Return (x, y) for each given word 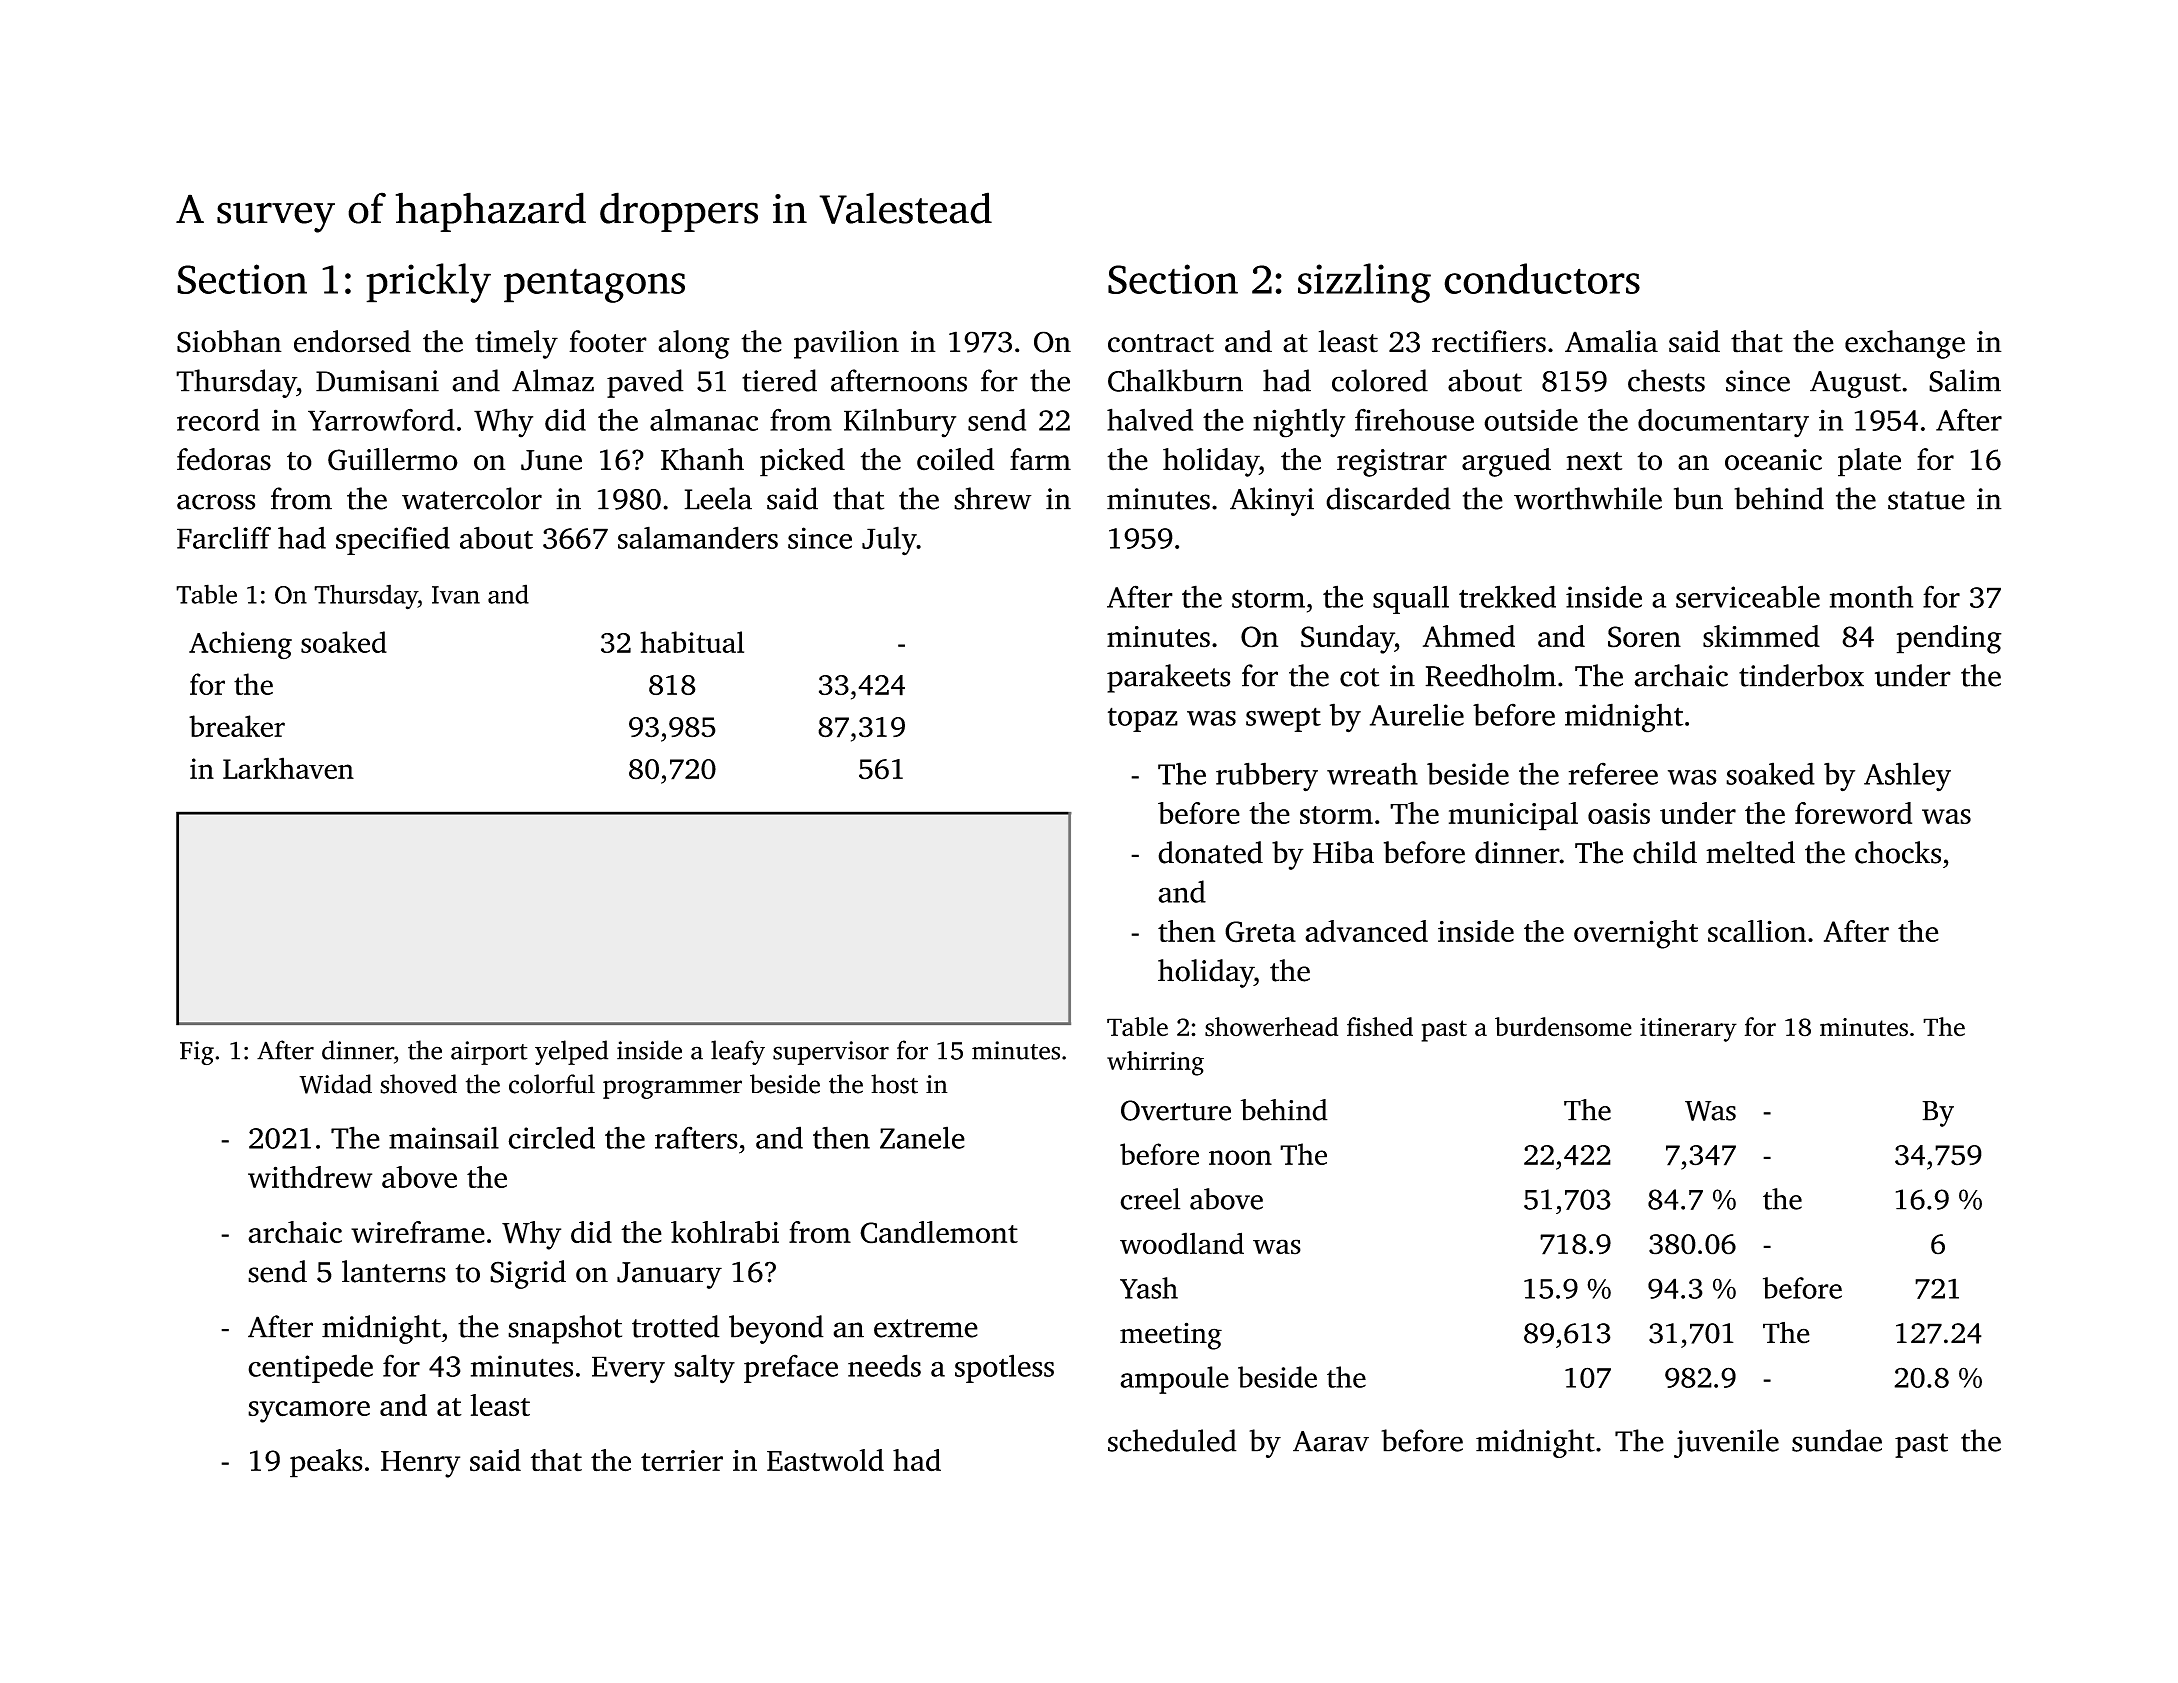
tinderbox (1801, 675)
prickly (428, 283)
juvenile (1726, 1443)
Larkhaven (288, 768)
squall (1411, 599)
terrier (682, 1461)
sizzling (1364, 283)
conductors (1542, 278)
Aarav (1331, 1441)
